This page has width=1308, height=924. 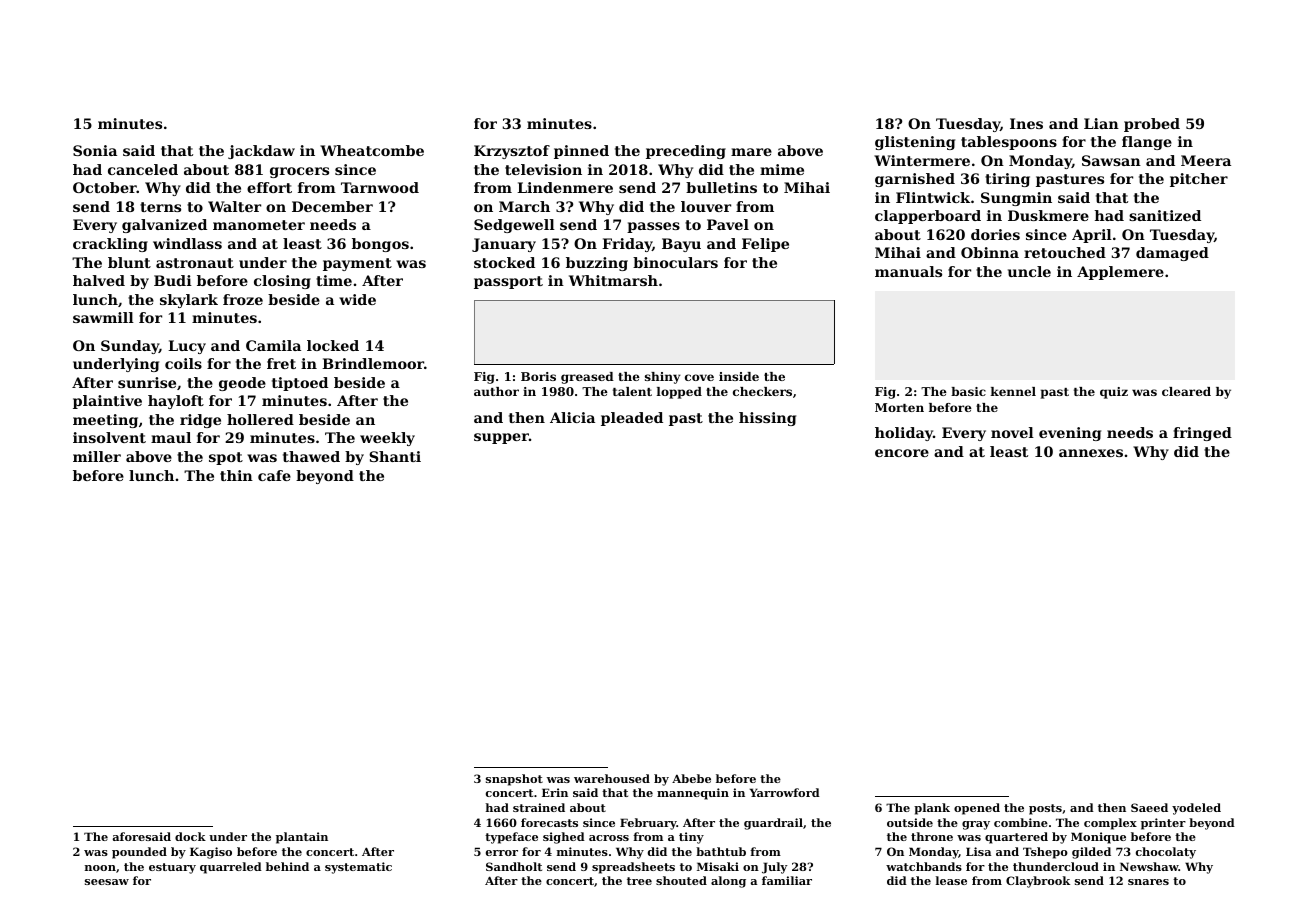 I want to click on thin, so click(x=236, y=475).
